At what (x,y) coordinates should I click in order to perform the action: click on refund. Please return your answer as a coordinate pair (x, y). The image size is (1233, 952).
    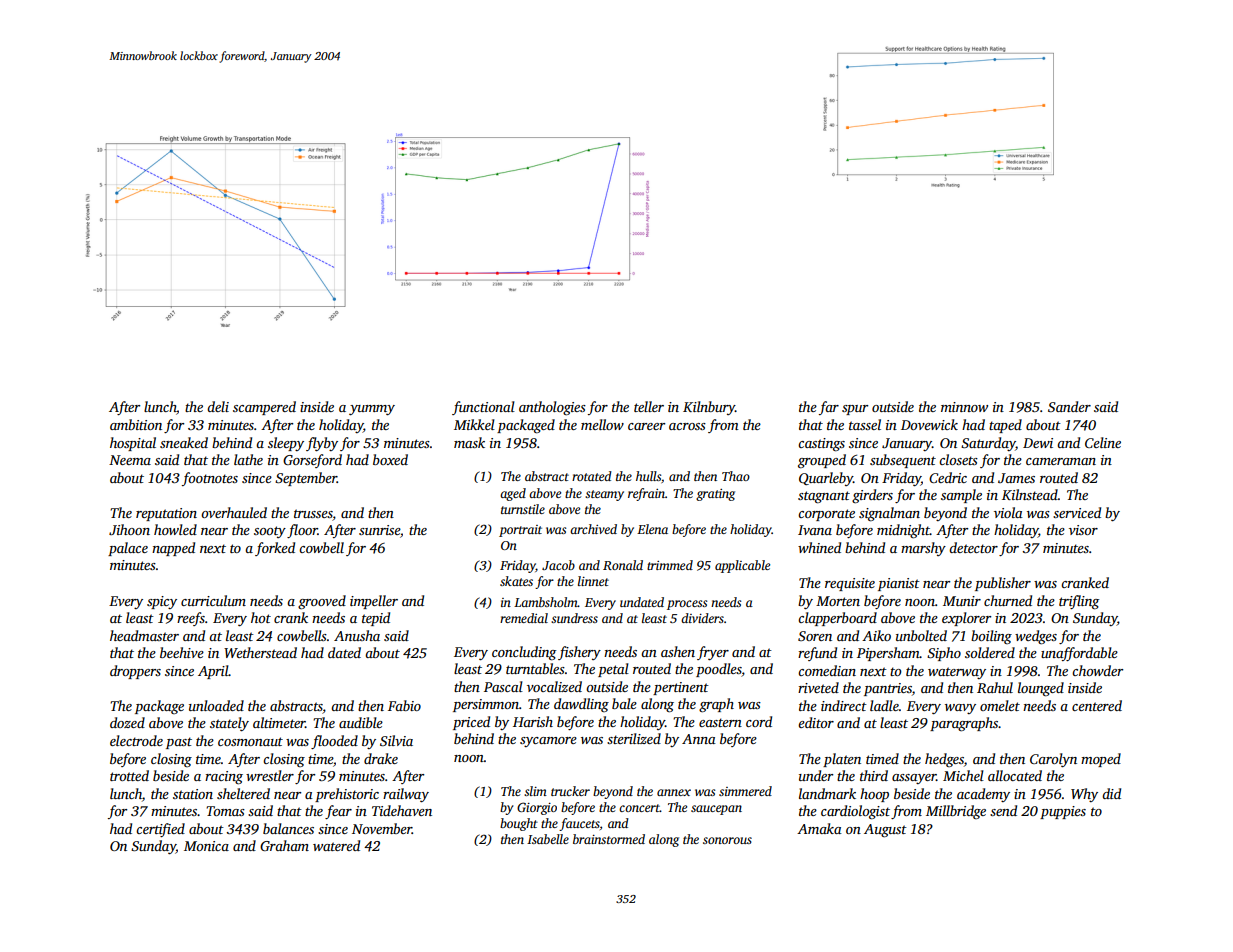
    Looking at the image, I should click on (817, 654).
